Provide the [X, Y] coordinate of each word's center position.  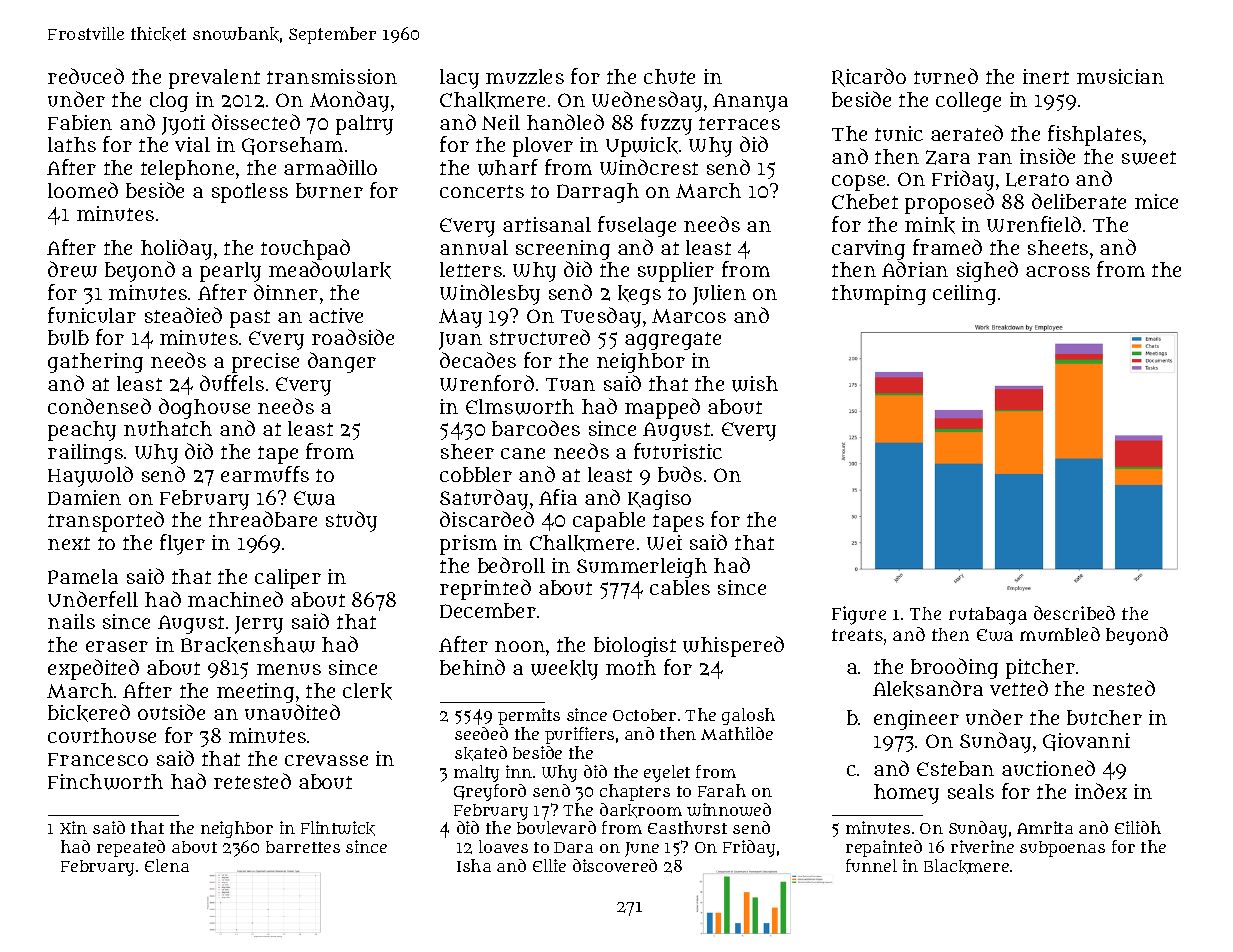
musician [1120, 76]
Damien [84, 497]
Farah [722, 790]
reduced [86, 76]
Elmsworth [520, 407]
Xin [73, 827]
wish [755, 384]
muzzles [525, 76]
